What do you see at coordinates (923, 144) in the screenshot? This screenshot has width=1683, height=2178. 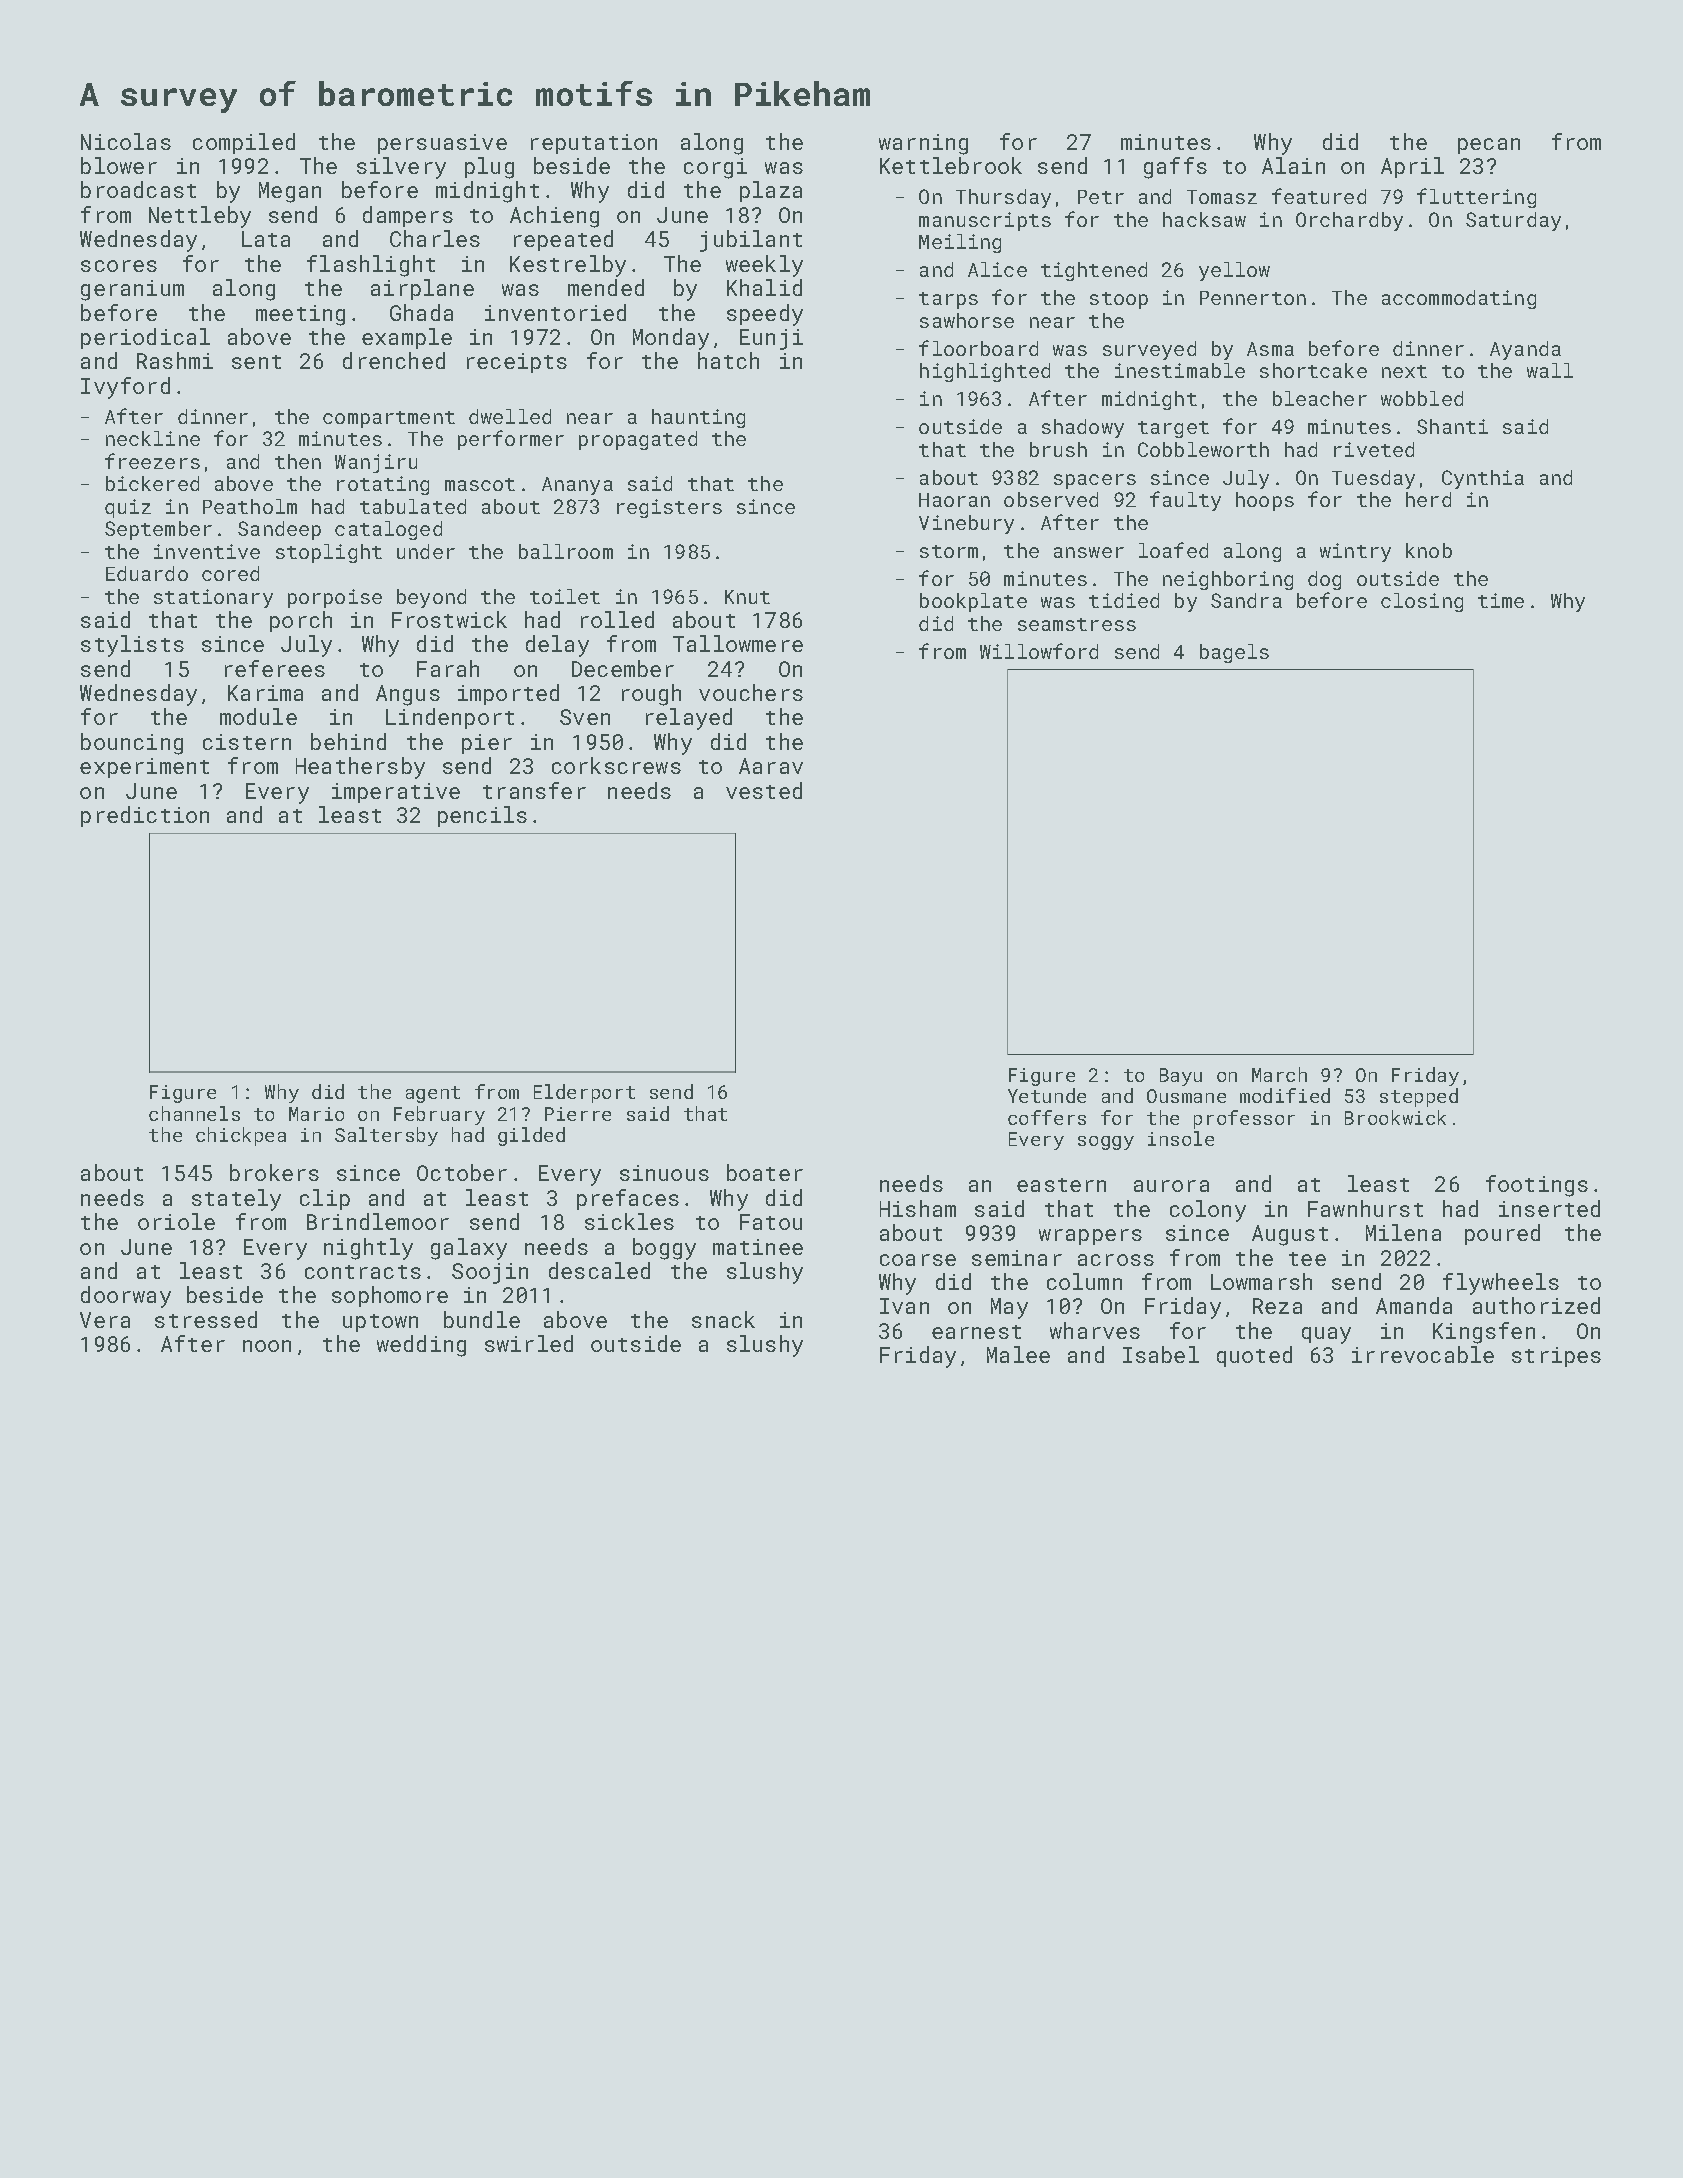 I see `warning` at bounding box center [923, 144].
